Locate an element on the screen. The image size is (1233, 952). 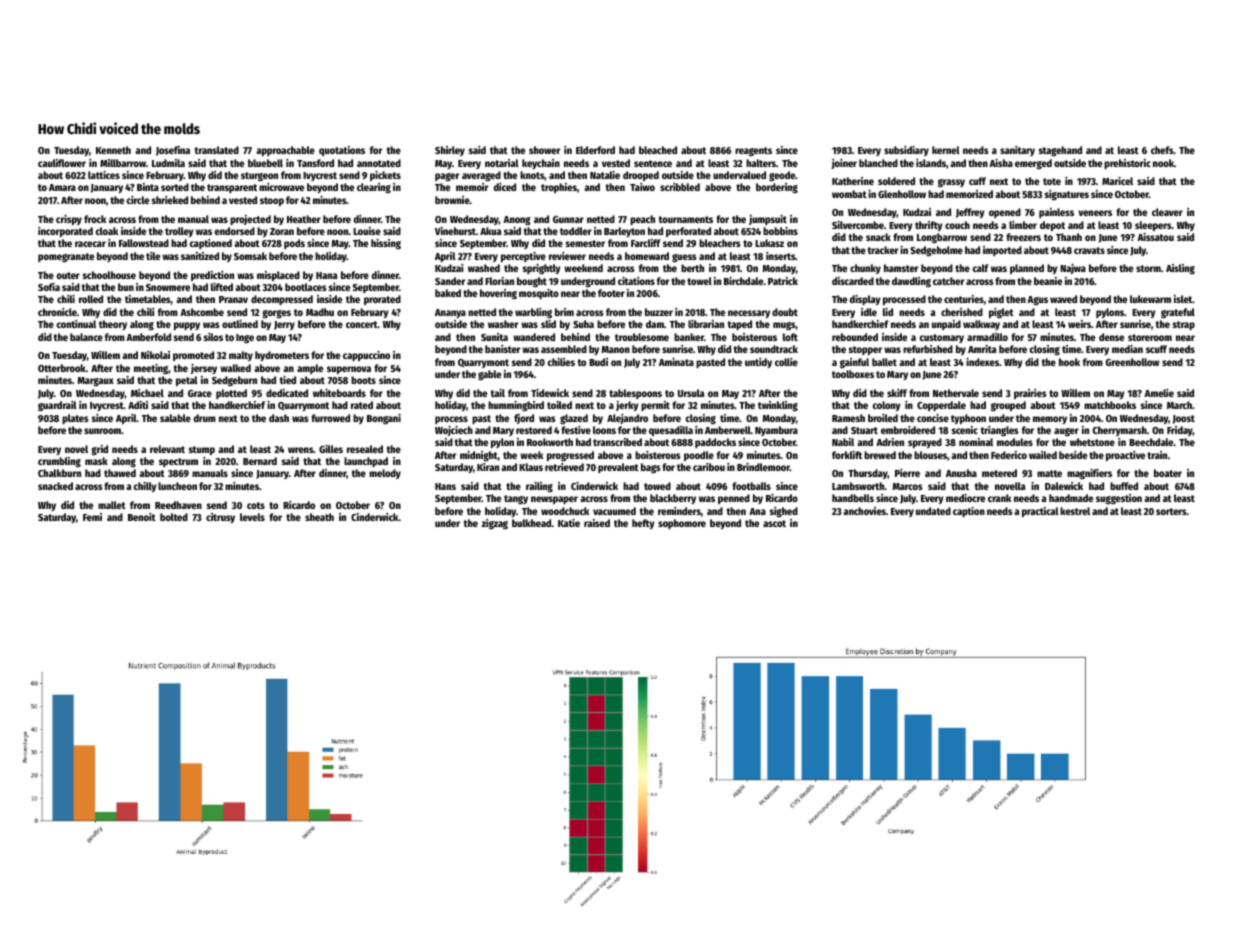
wandered is located at coordinates (534, 337).
